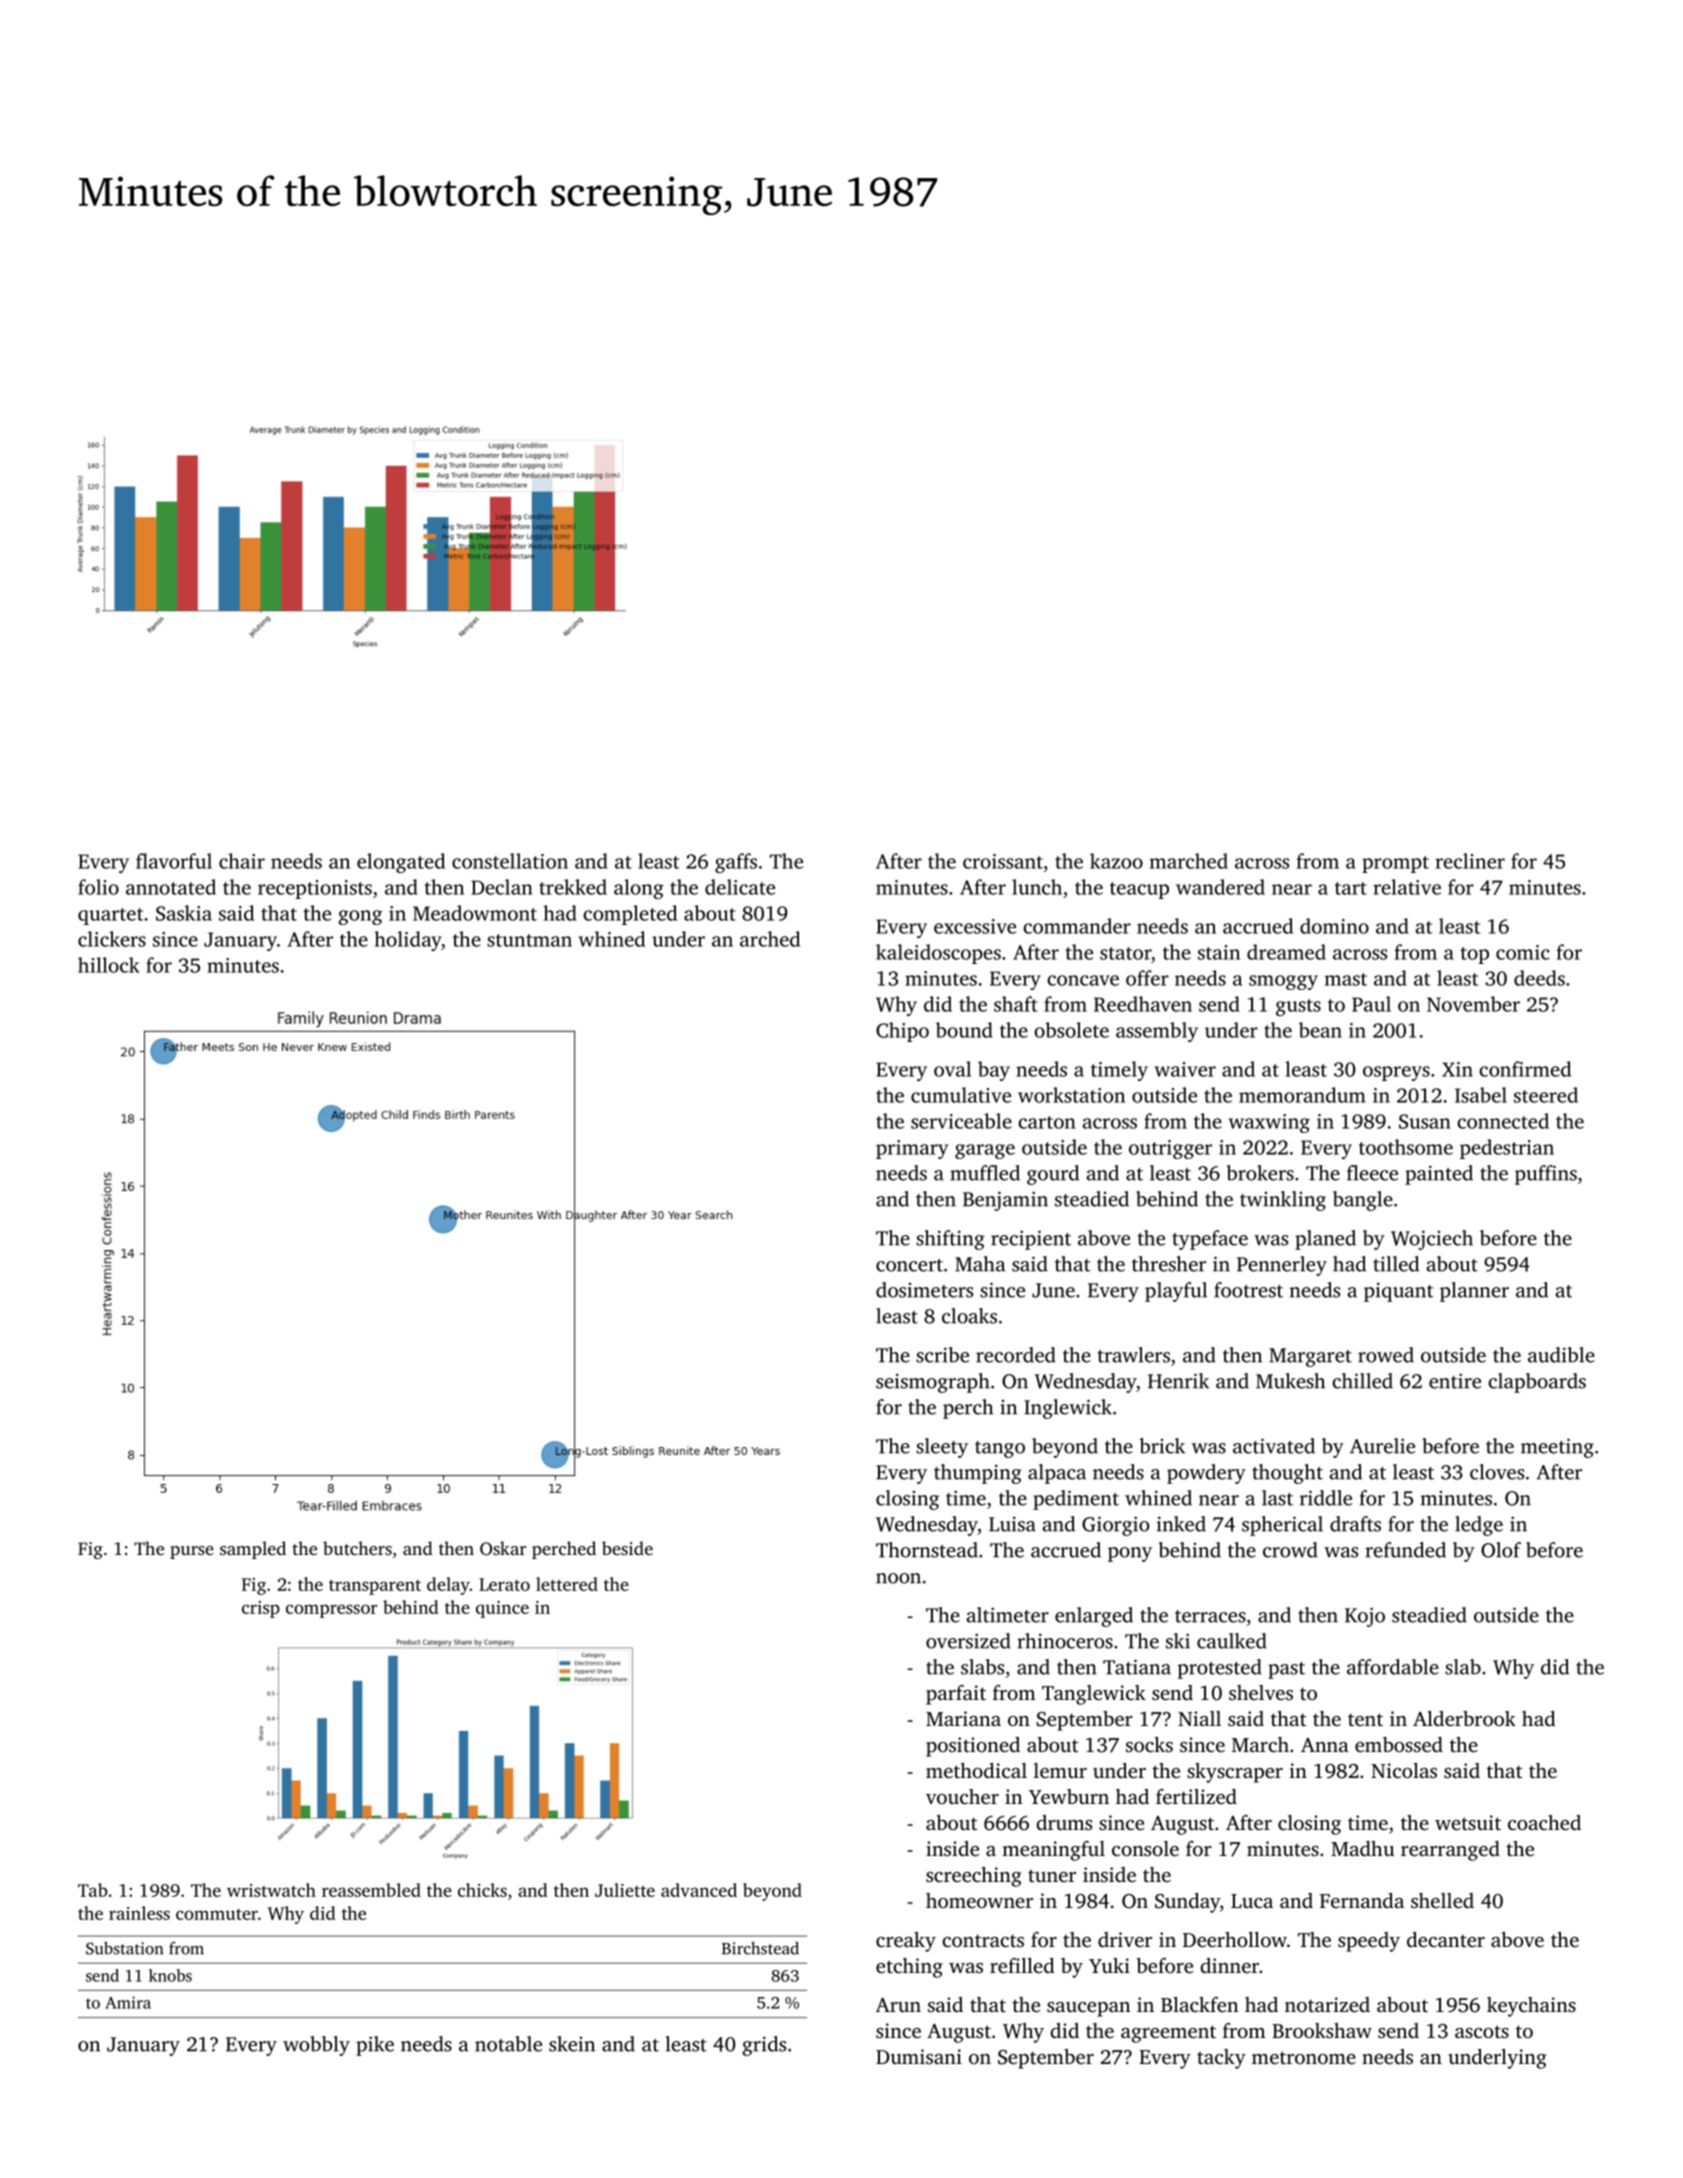 Image resolution: width=1683 pixels, height=2178 pixels. What do you see at coordinates (919, 2056) in the screenshot?
I see `Dumisani` at bounding box center [919, 2056].
